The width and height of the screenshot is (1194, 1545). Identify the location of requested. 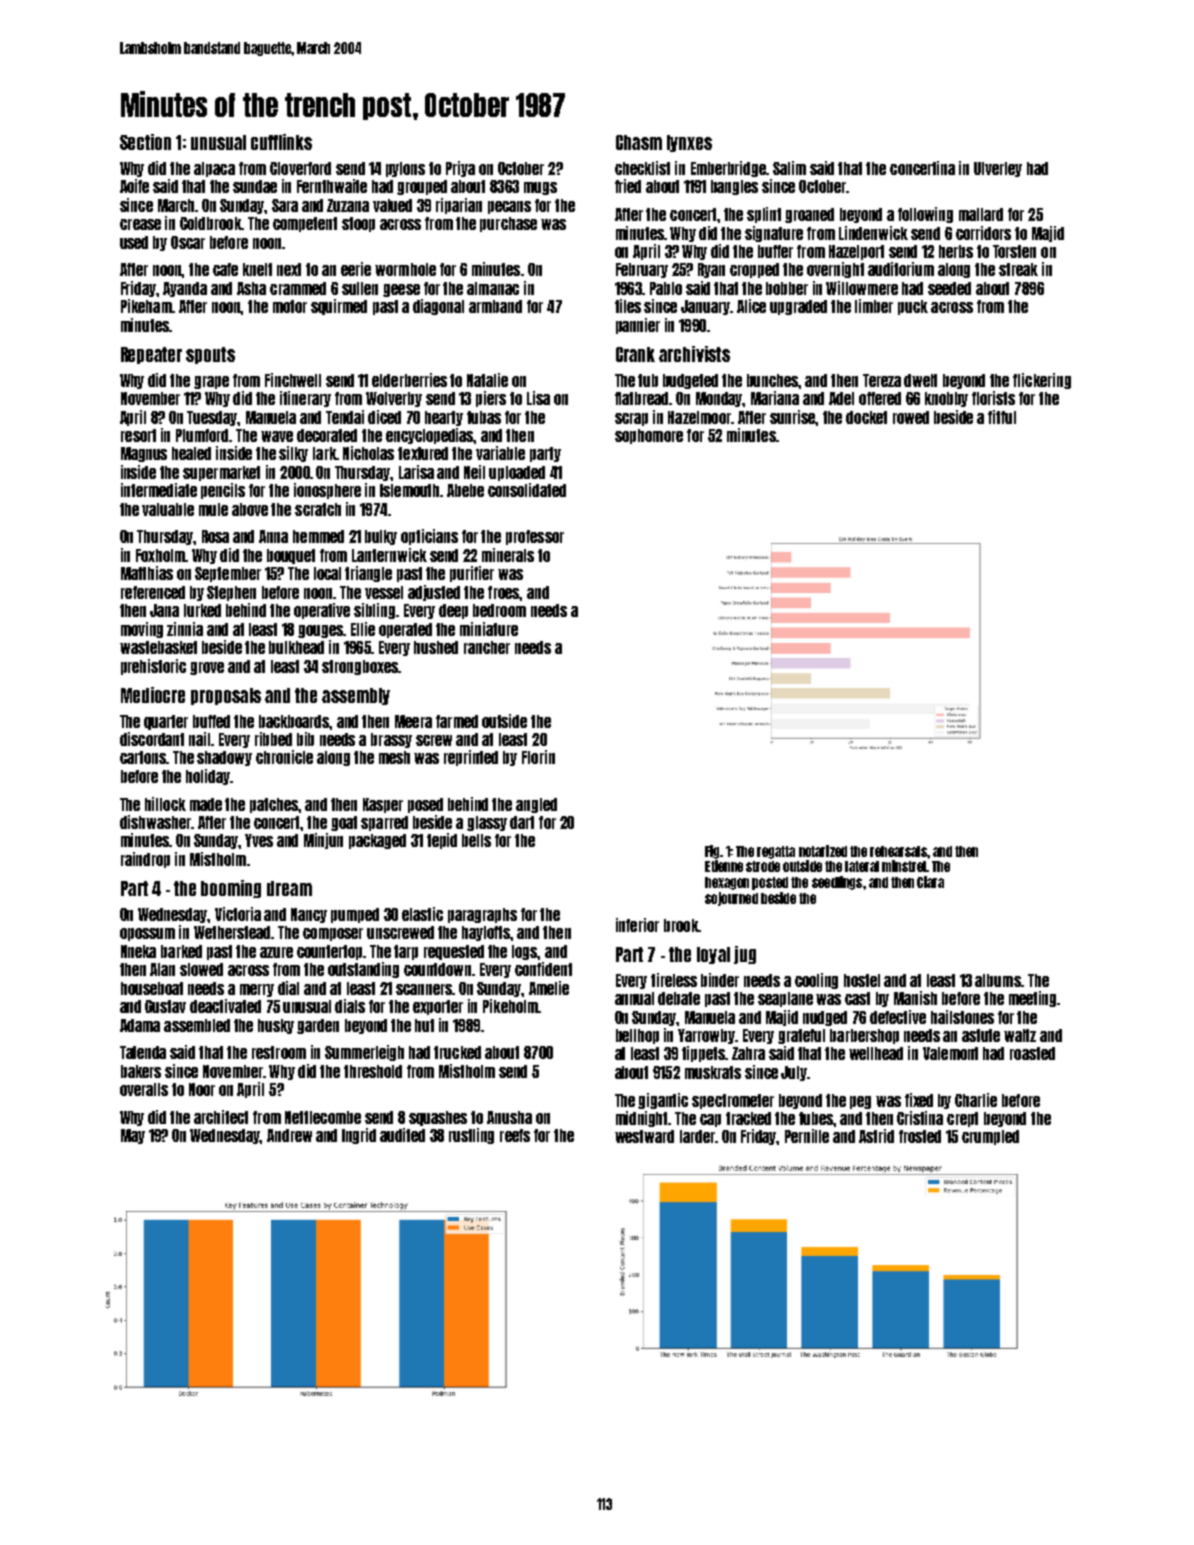
(454, 952).
